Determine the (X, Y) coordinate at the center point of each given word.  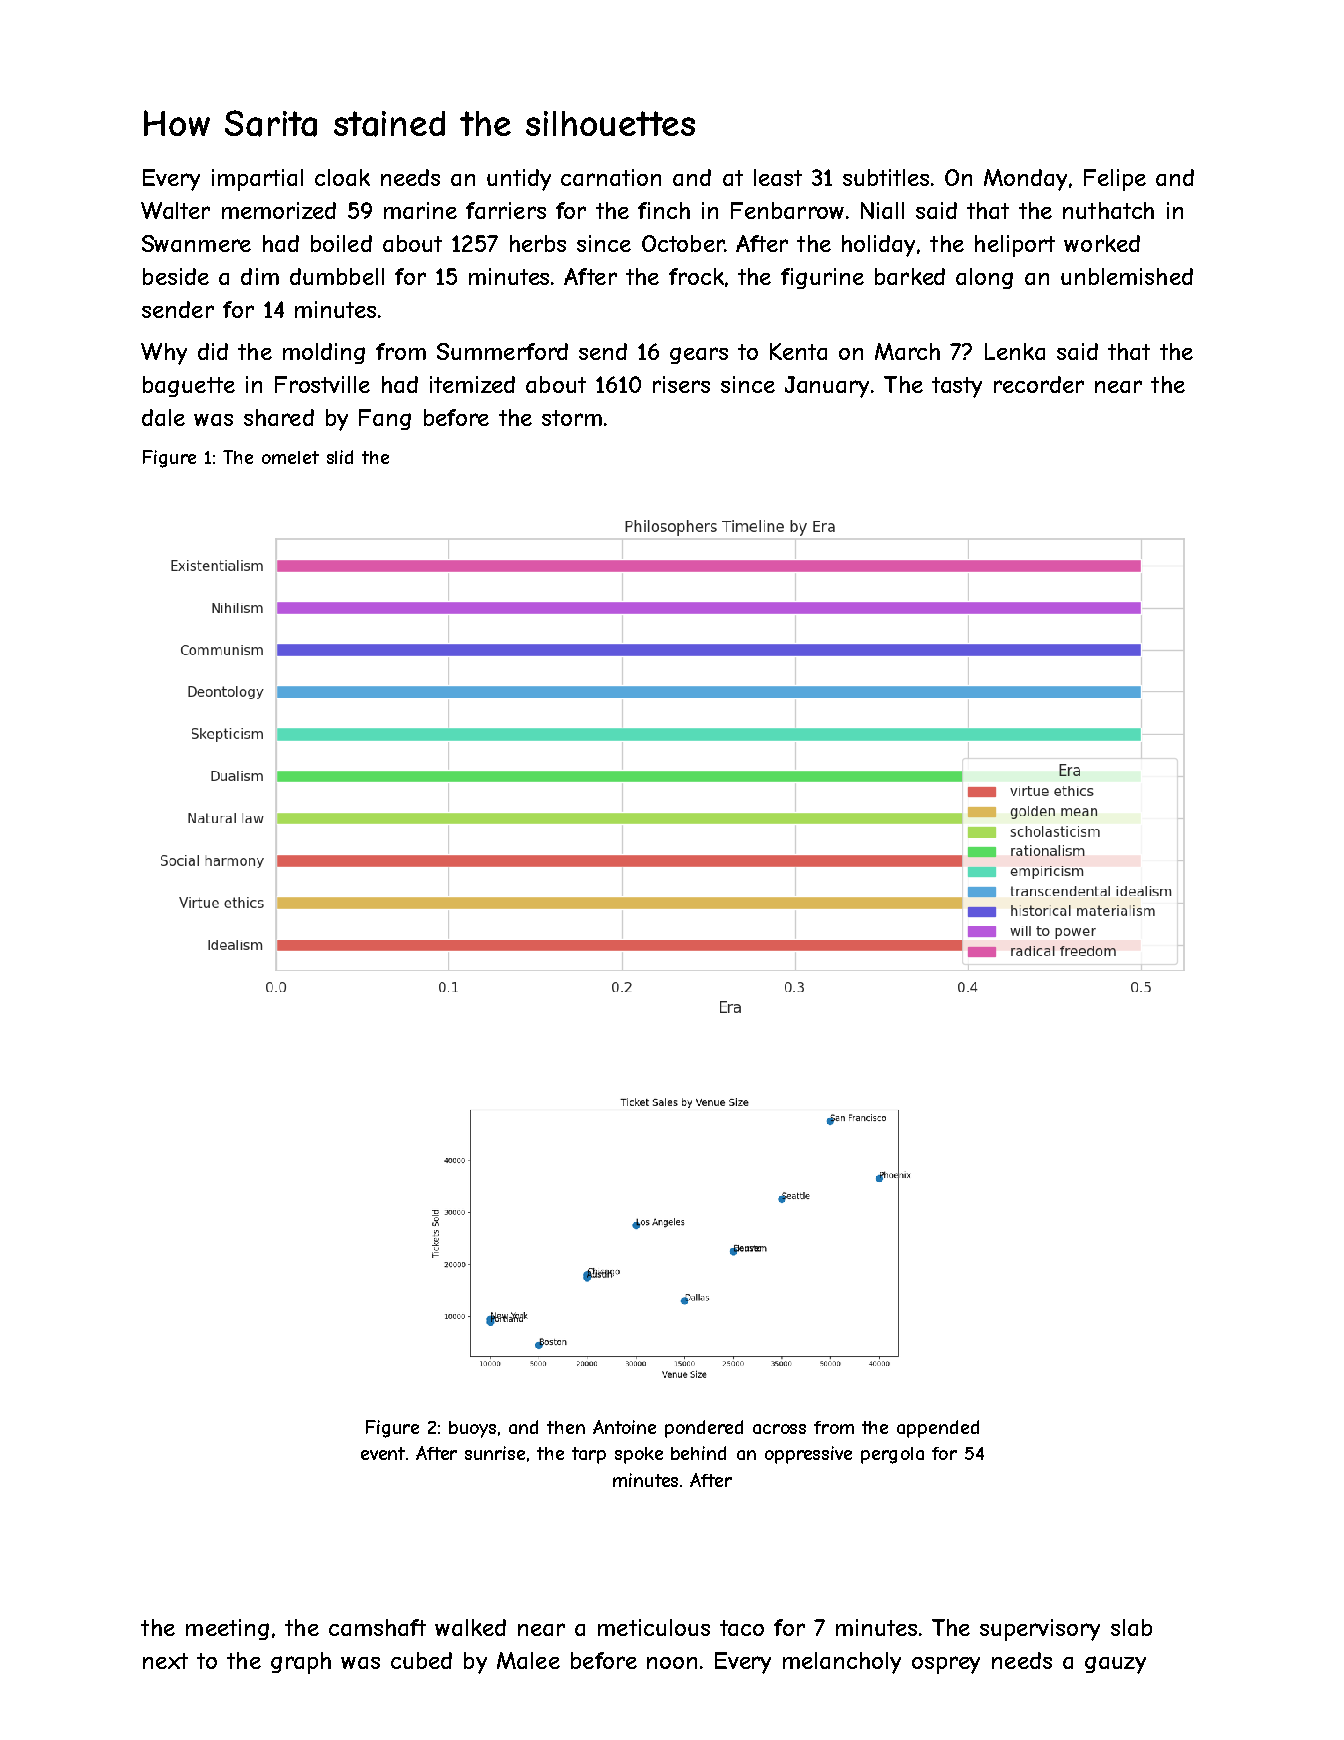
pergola (892, 1455)
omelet (290, 457)
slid (340, 457)
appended (938, 1429)
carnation (611, 177)
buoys (472, 1429)
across (779, 1429)
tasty (957, 387)
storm (572, 418)
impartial (257, 180)
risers (681, 384)
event (383, 1453)
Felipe (1115, 180)
